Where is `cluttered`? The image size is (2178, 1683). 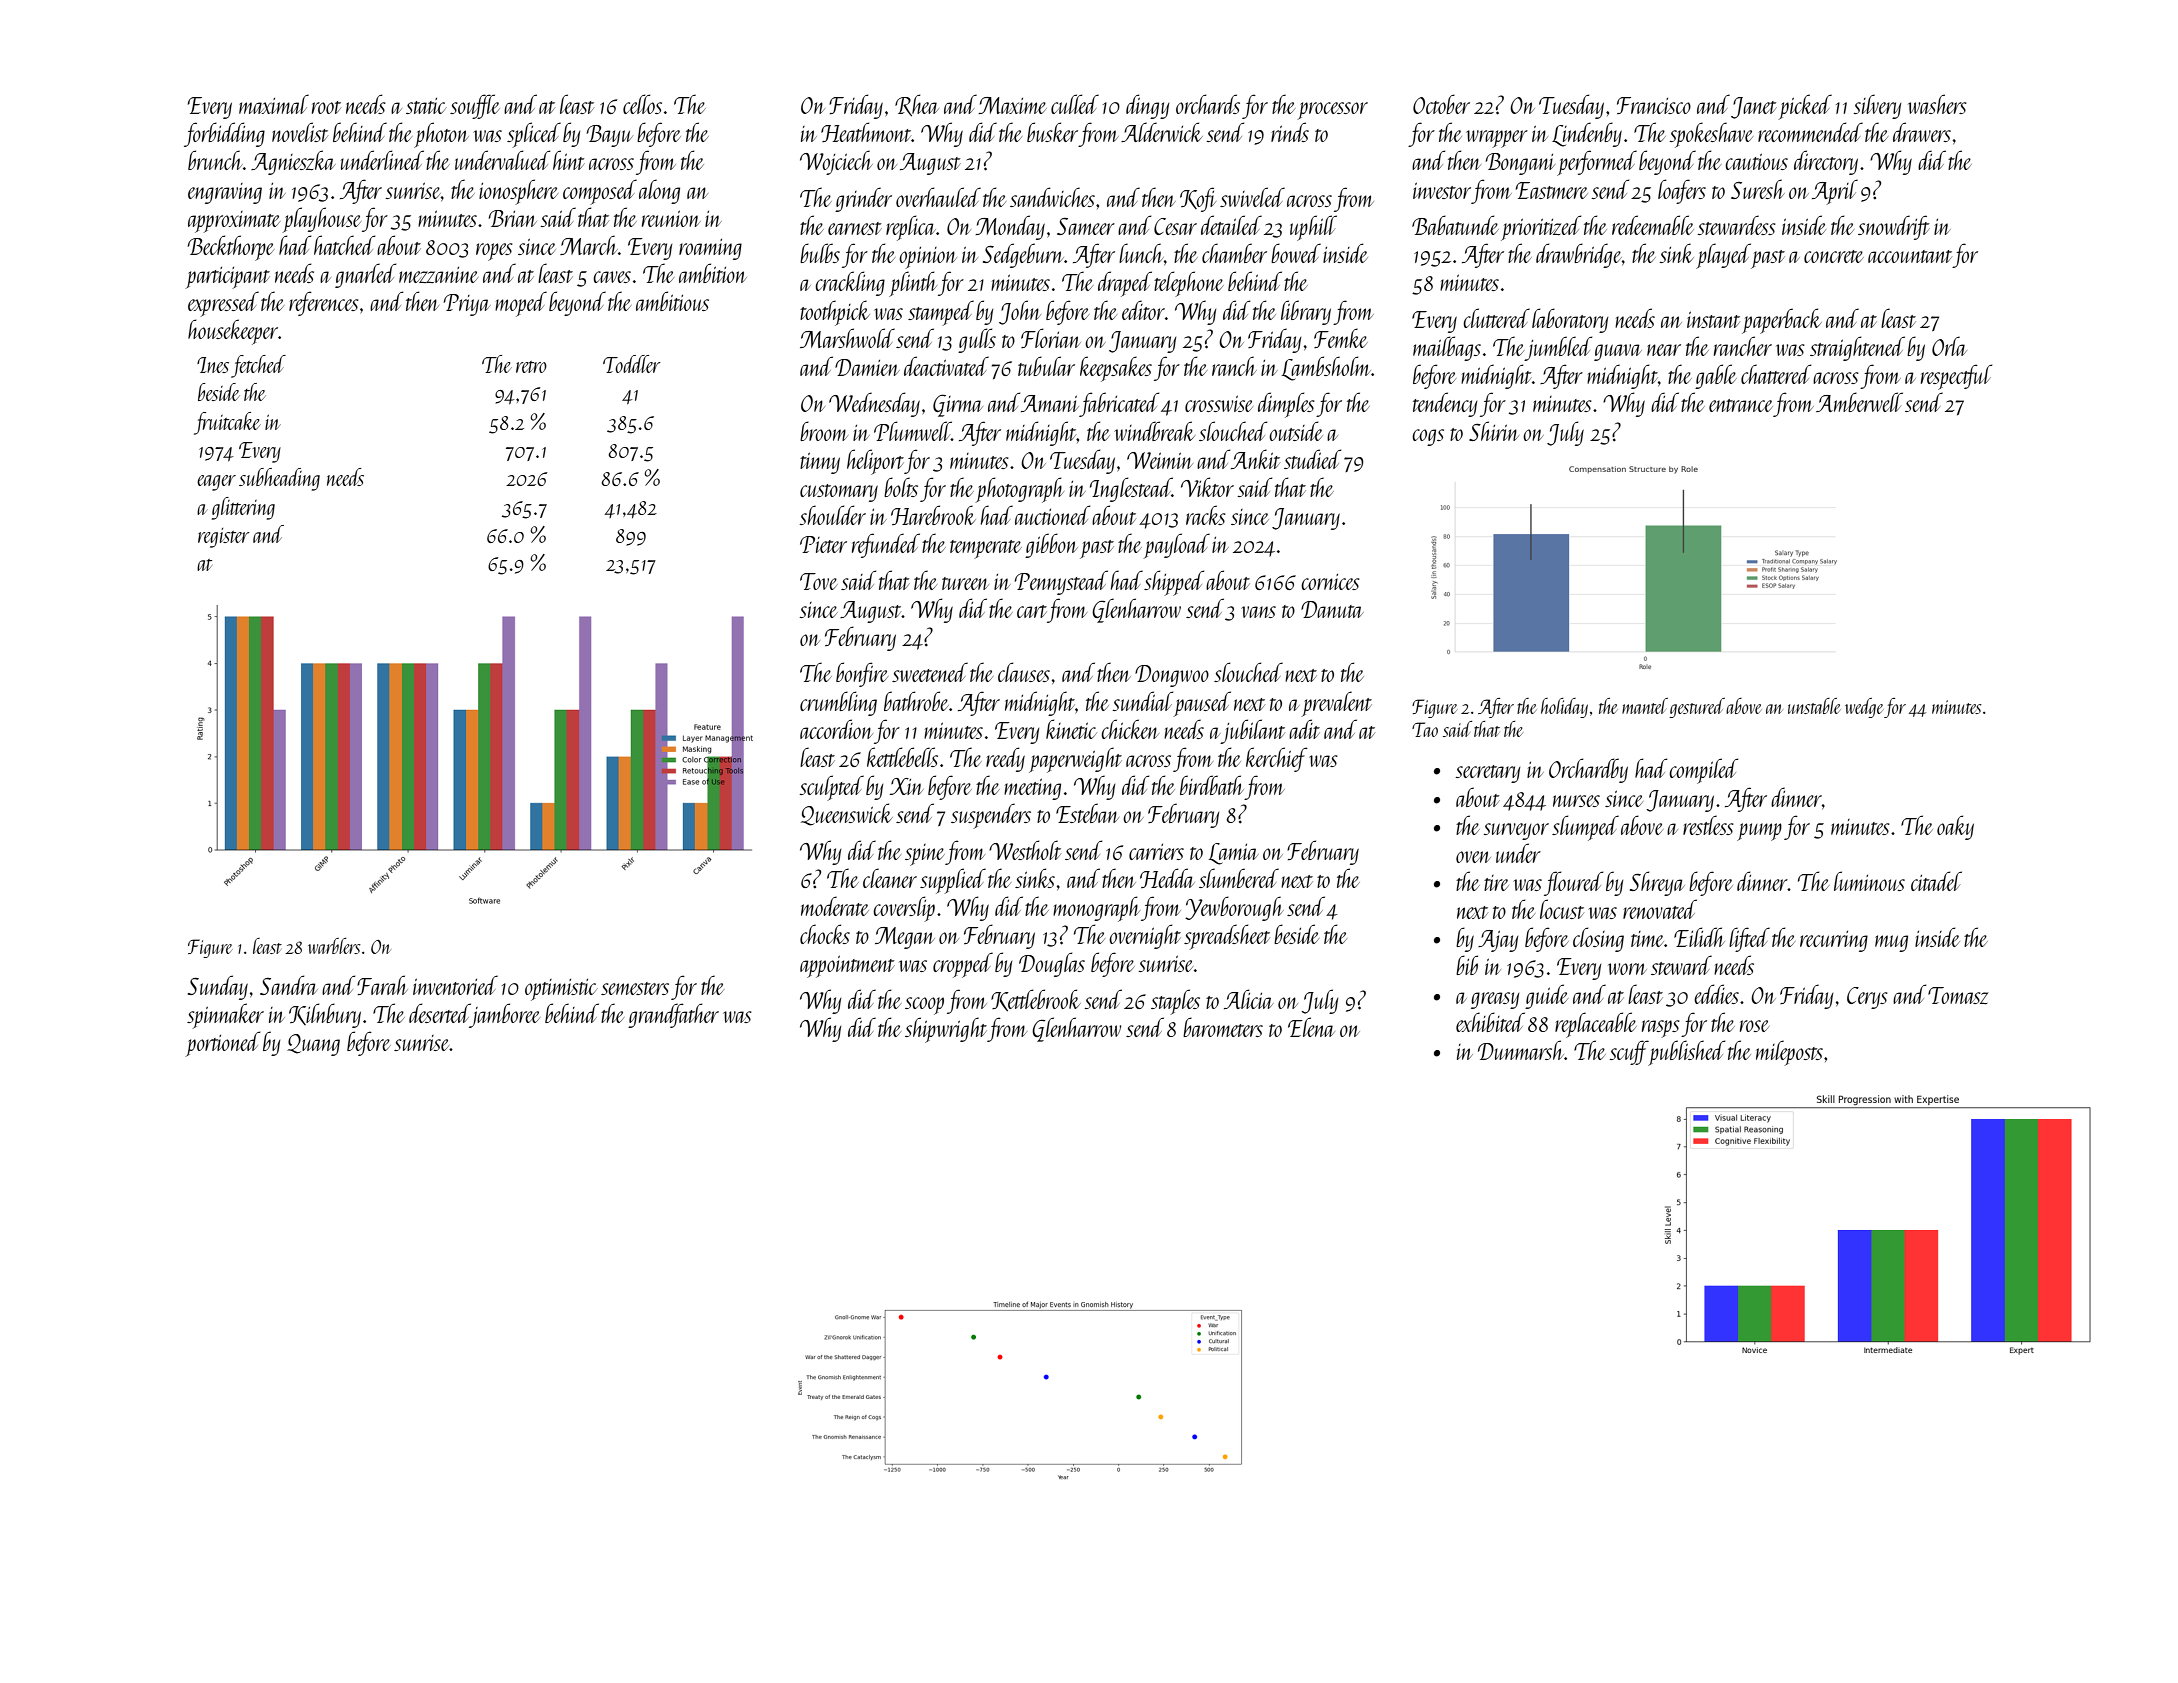
cluttered is located at coordinates (1496, 318).
